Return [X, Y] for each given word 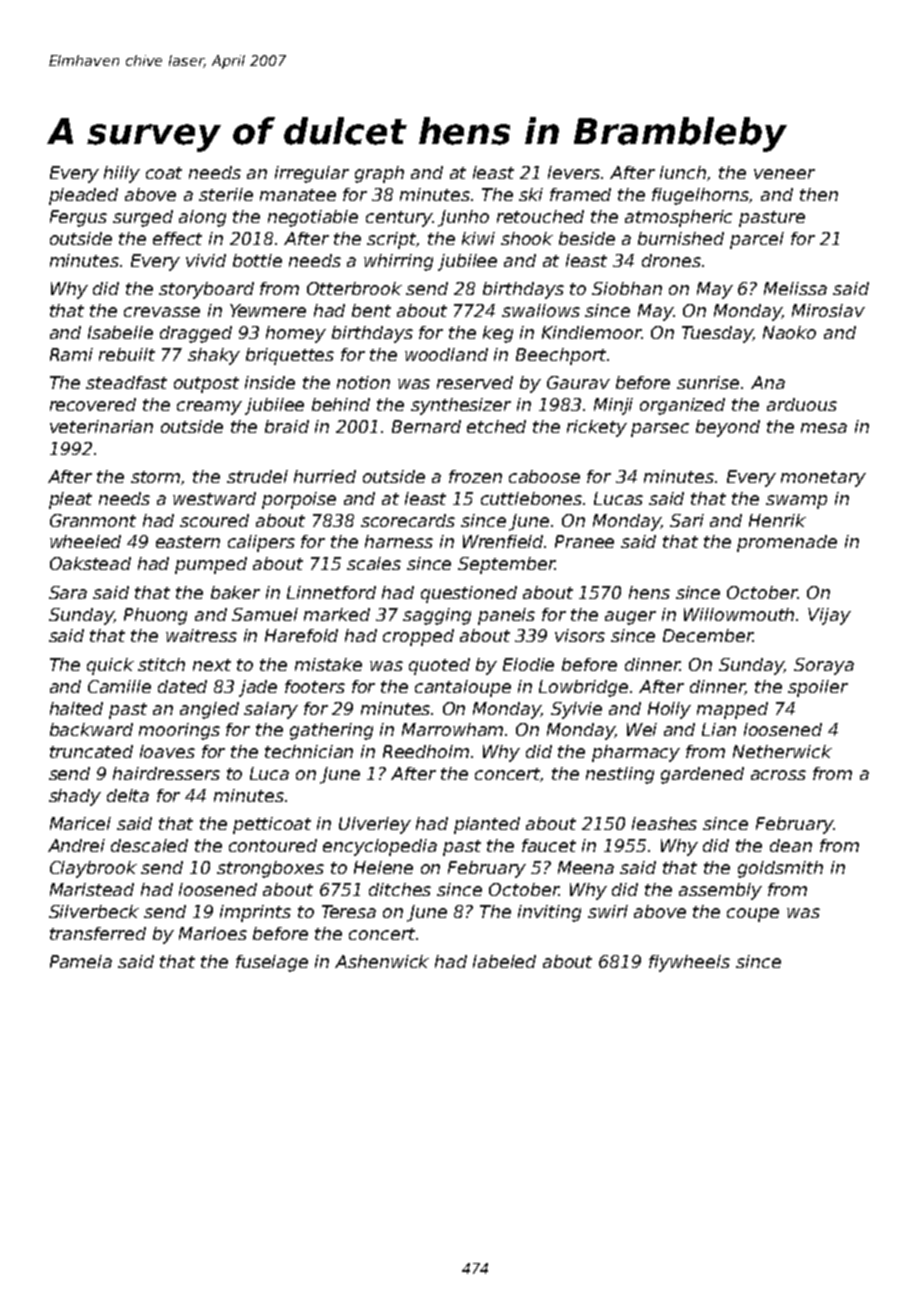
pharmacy [636, 753]
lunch [684, 173]
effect [177, 238]
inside [270, 382]
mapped [732, 710]
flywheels [689, 963]
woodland [446, 354]
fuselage [272, 963]
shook [527, 238]
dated [182, 686]
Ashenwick [382, 961]
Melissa [795, 288]
